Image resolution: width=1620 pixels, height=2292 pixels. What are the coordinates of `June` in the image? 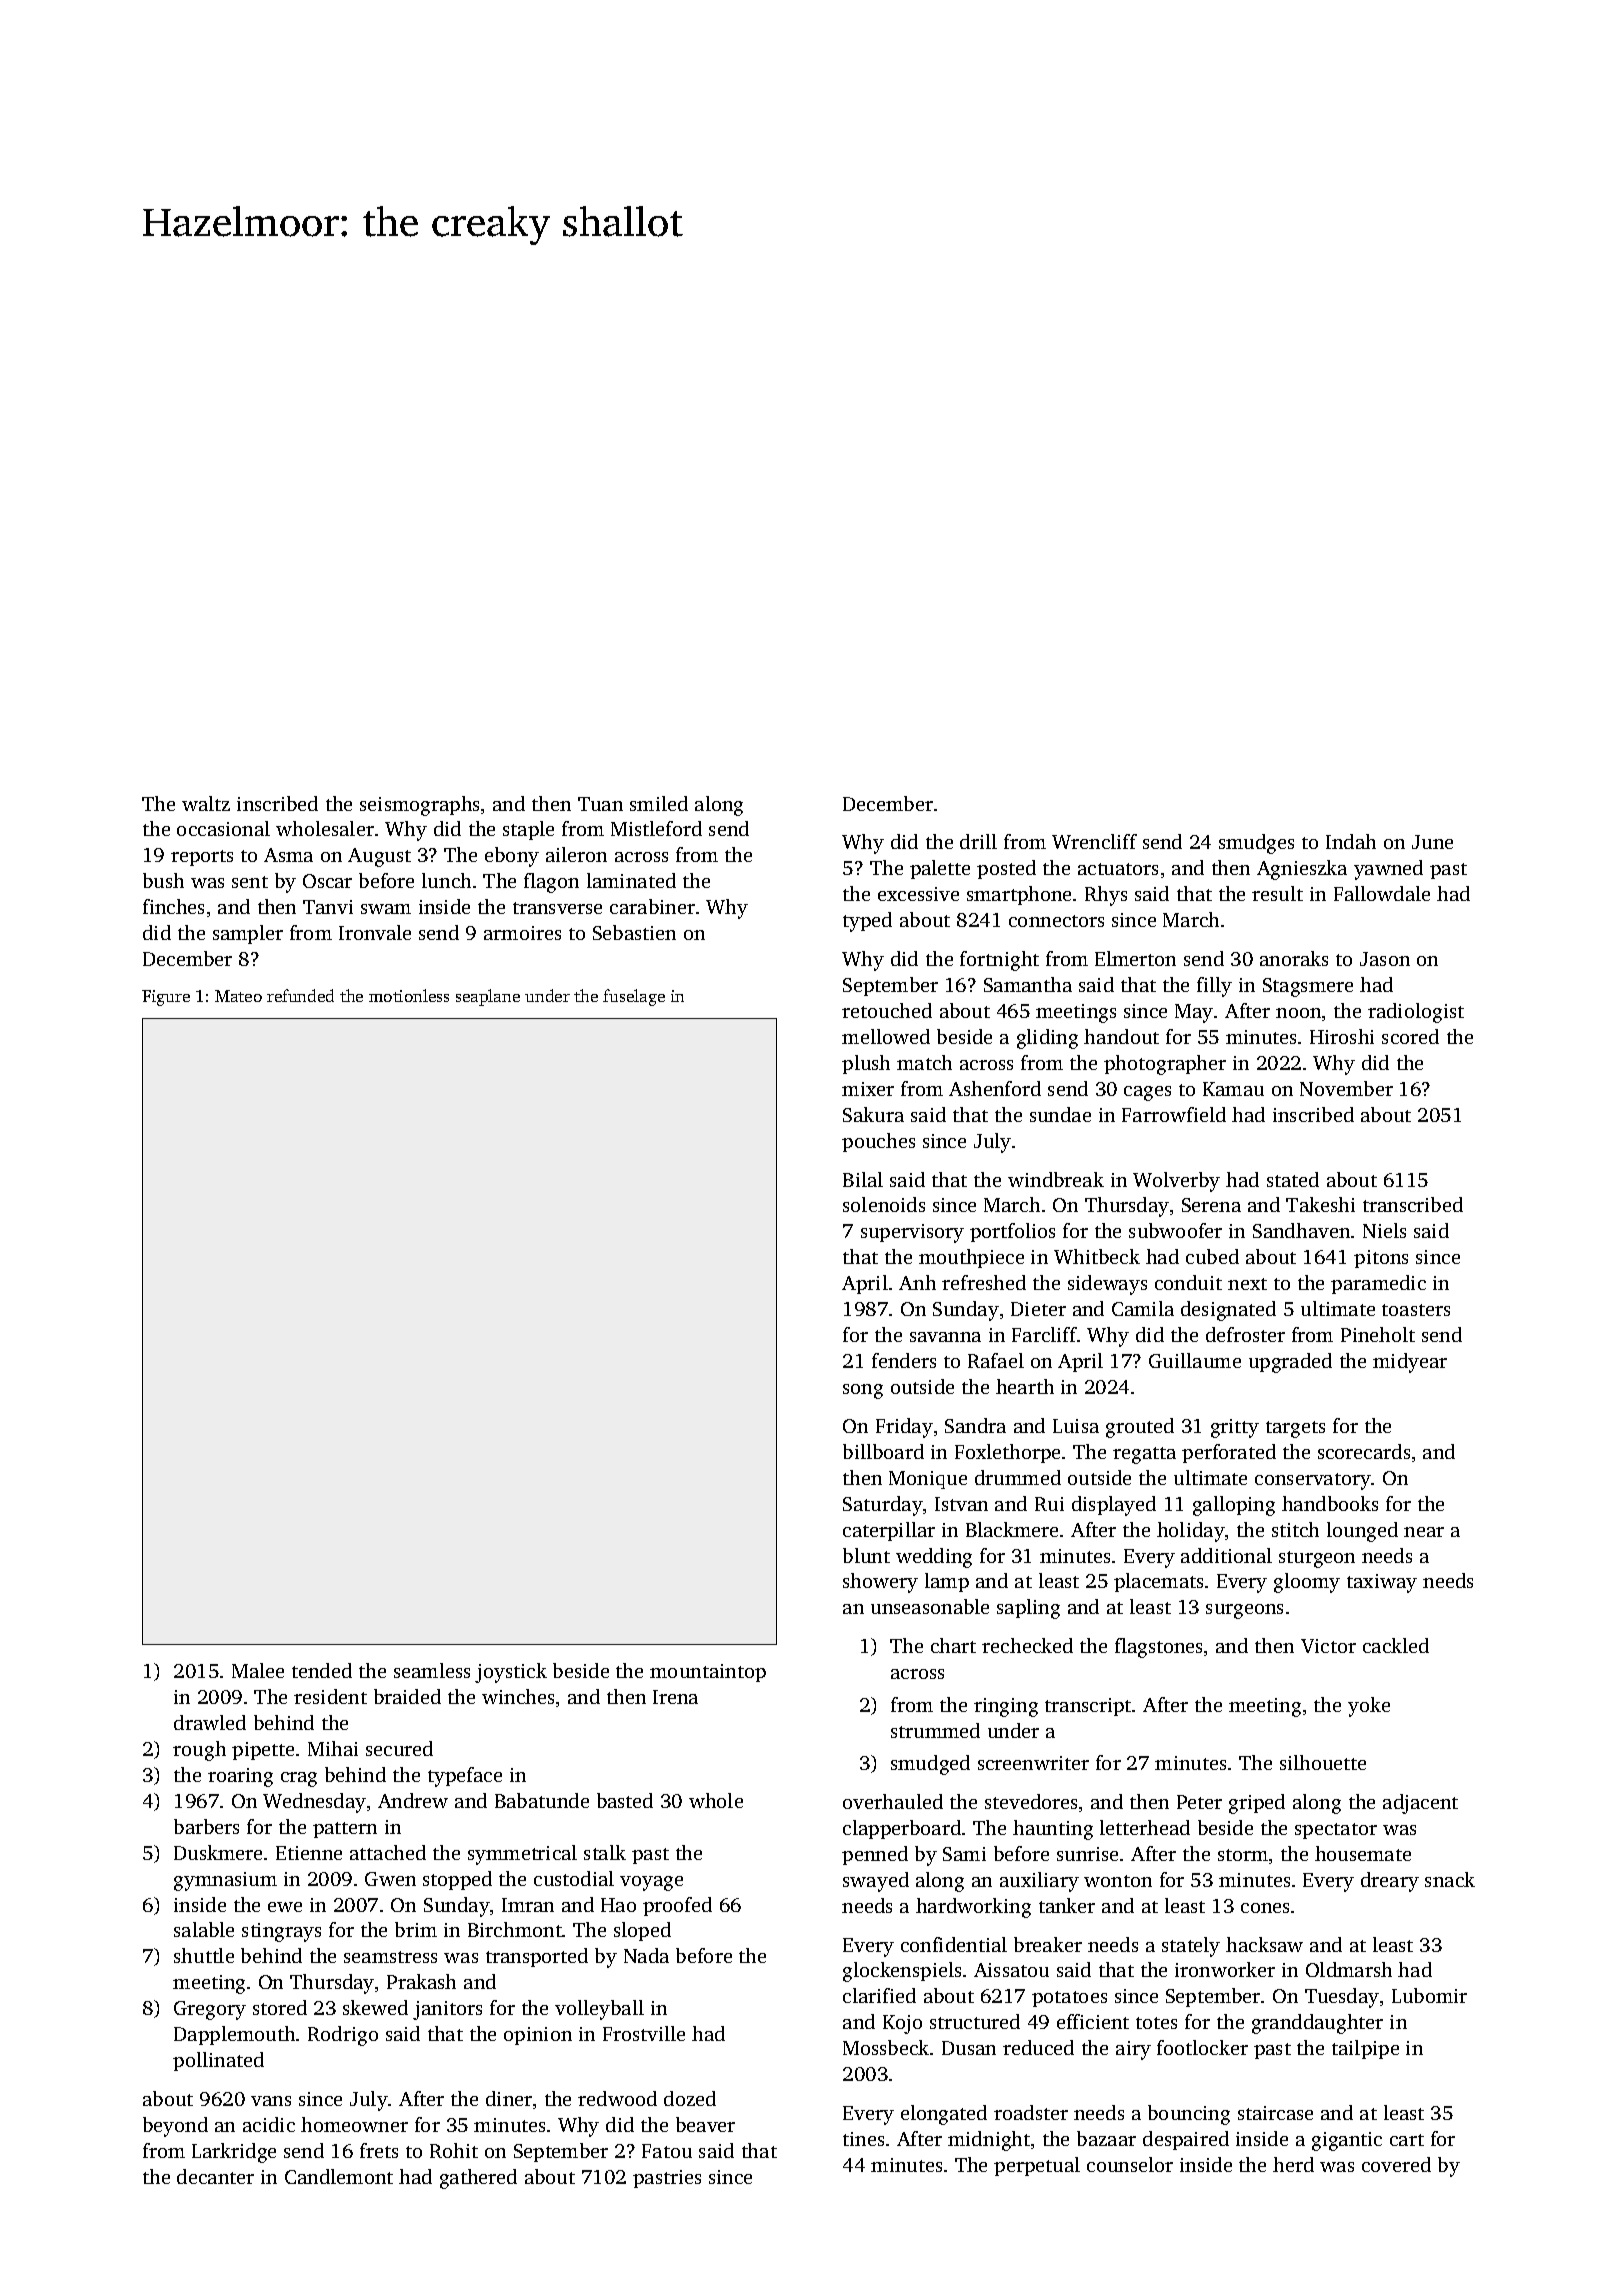 It's located at (1432, 842).
